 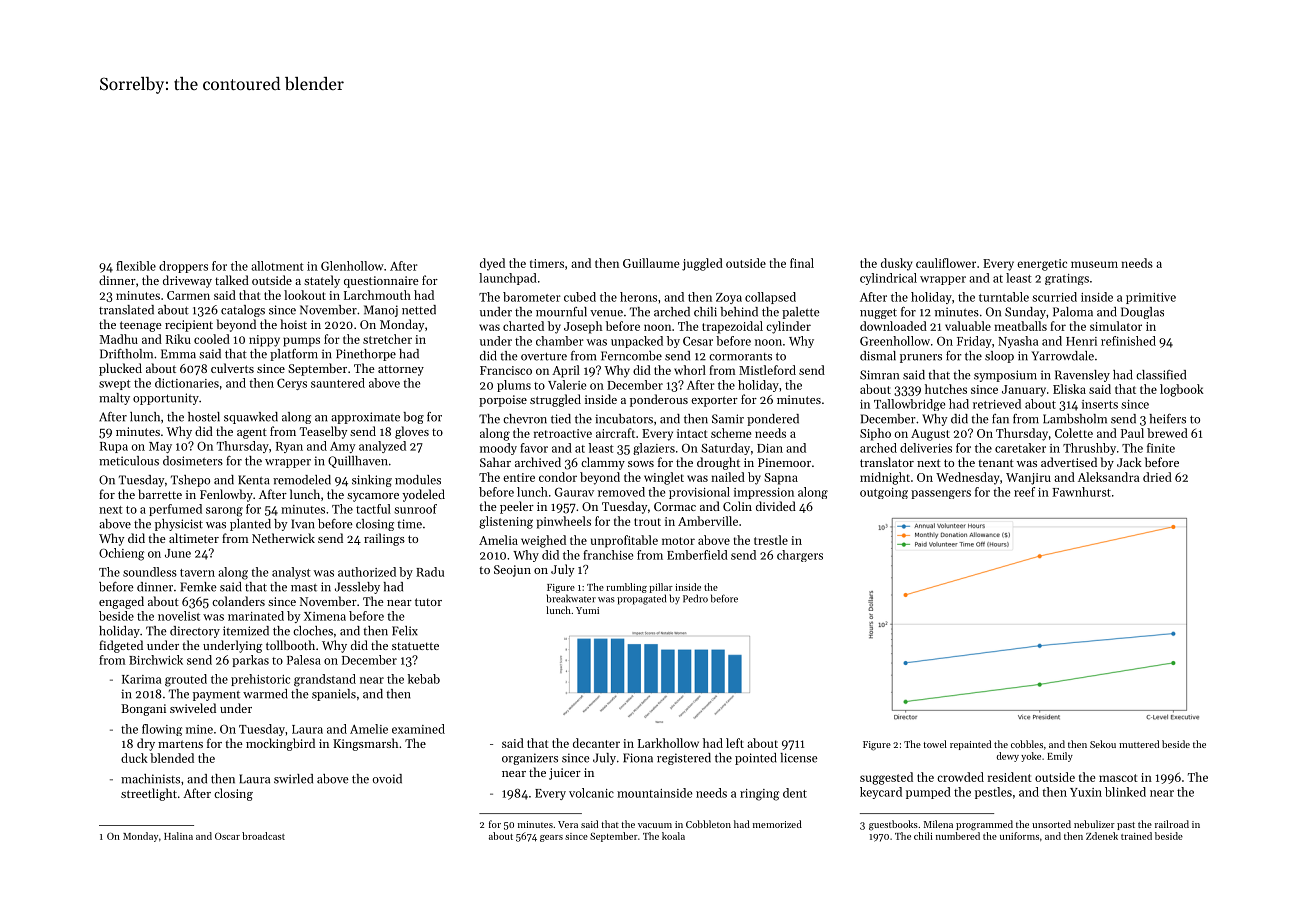 What do you see at coordinates (183, 267) in the page?
I see `droppers` at bounding box center [183, 267].
